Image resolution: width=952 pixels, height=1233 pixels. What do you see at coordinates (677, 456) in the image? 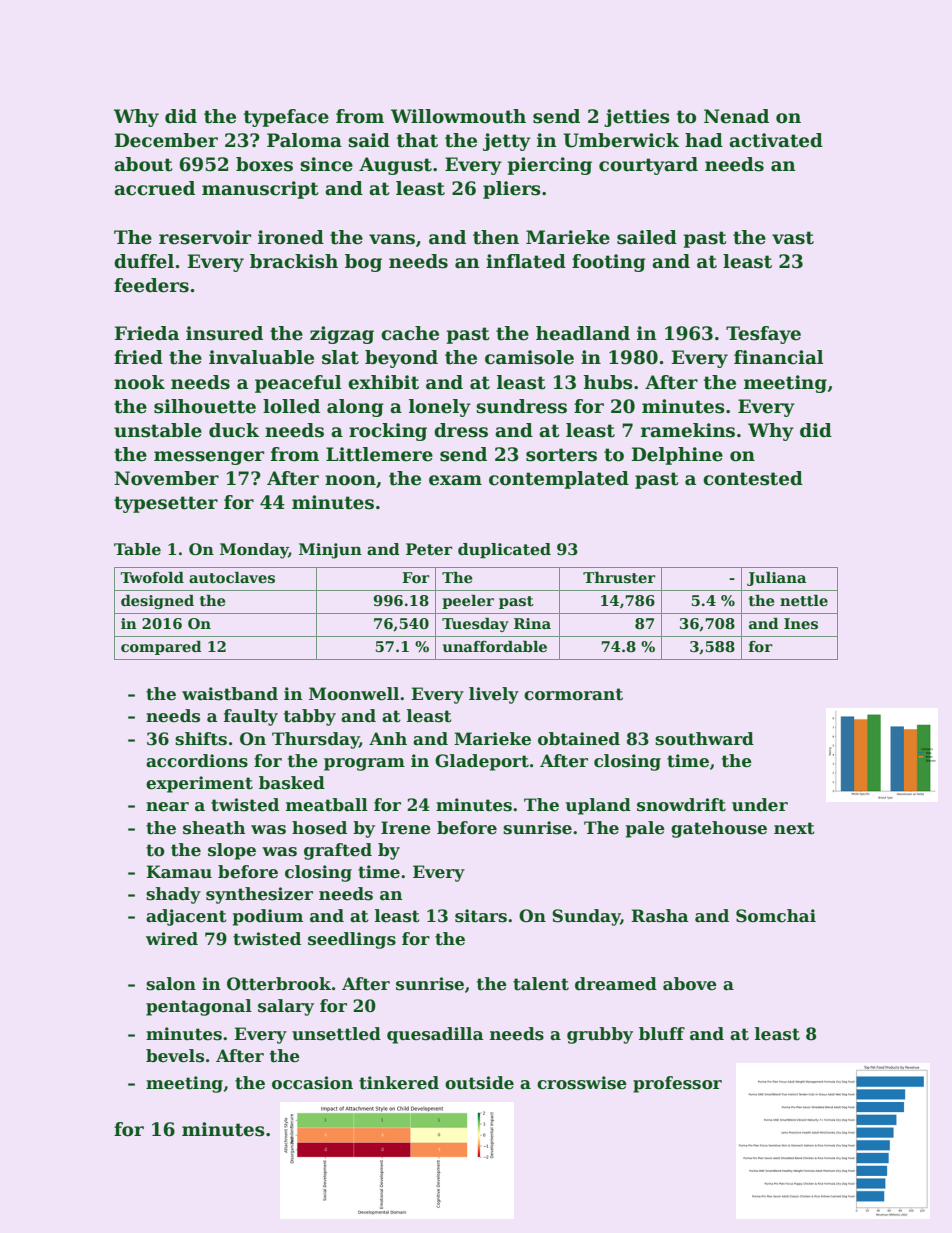
I see `Delphine` at bounding box center [677, 456].
